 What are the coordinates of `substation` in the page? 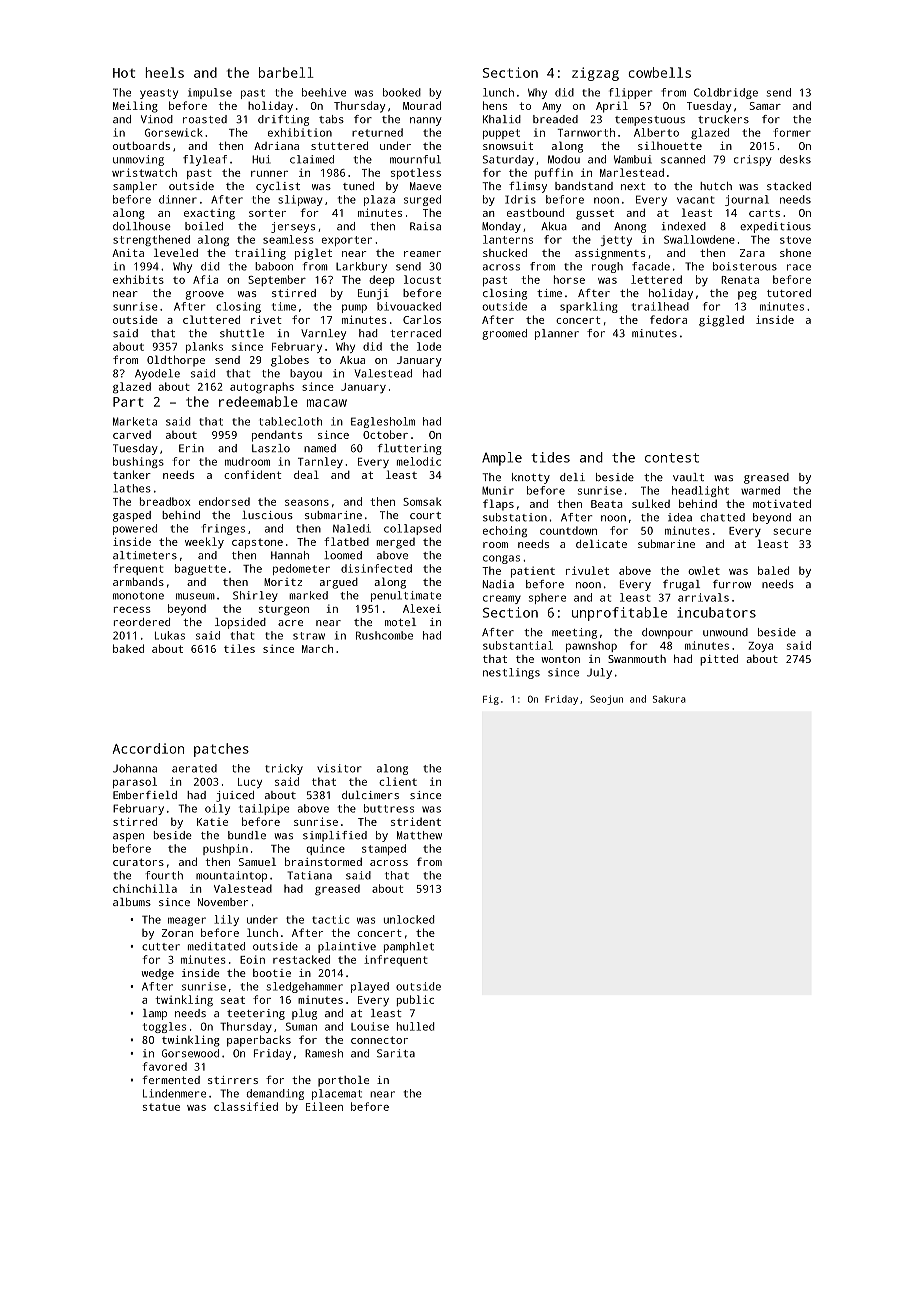 It's located at (515, 517).
